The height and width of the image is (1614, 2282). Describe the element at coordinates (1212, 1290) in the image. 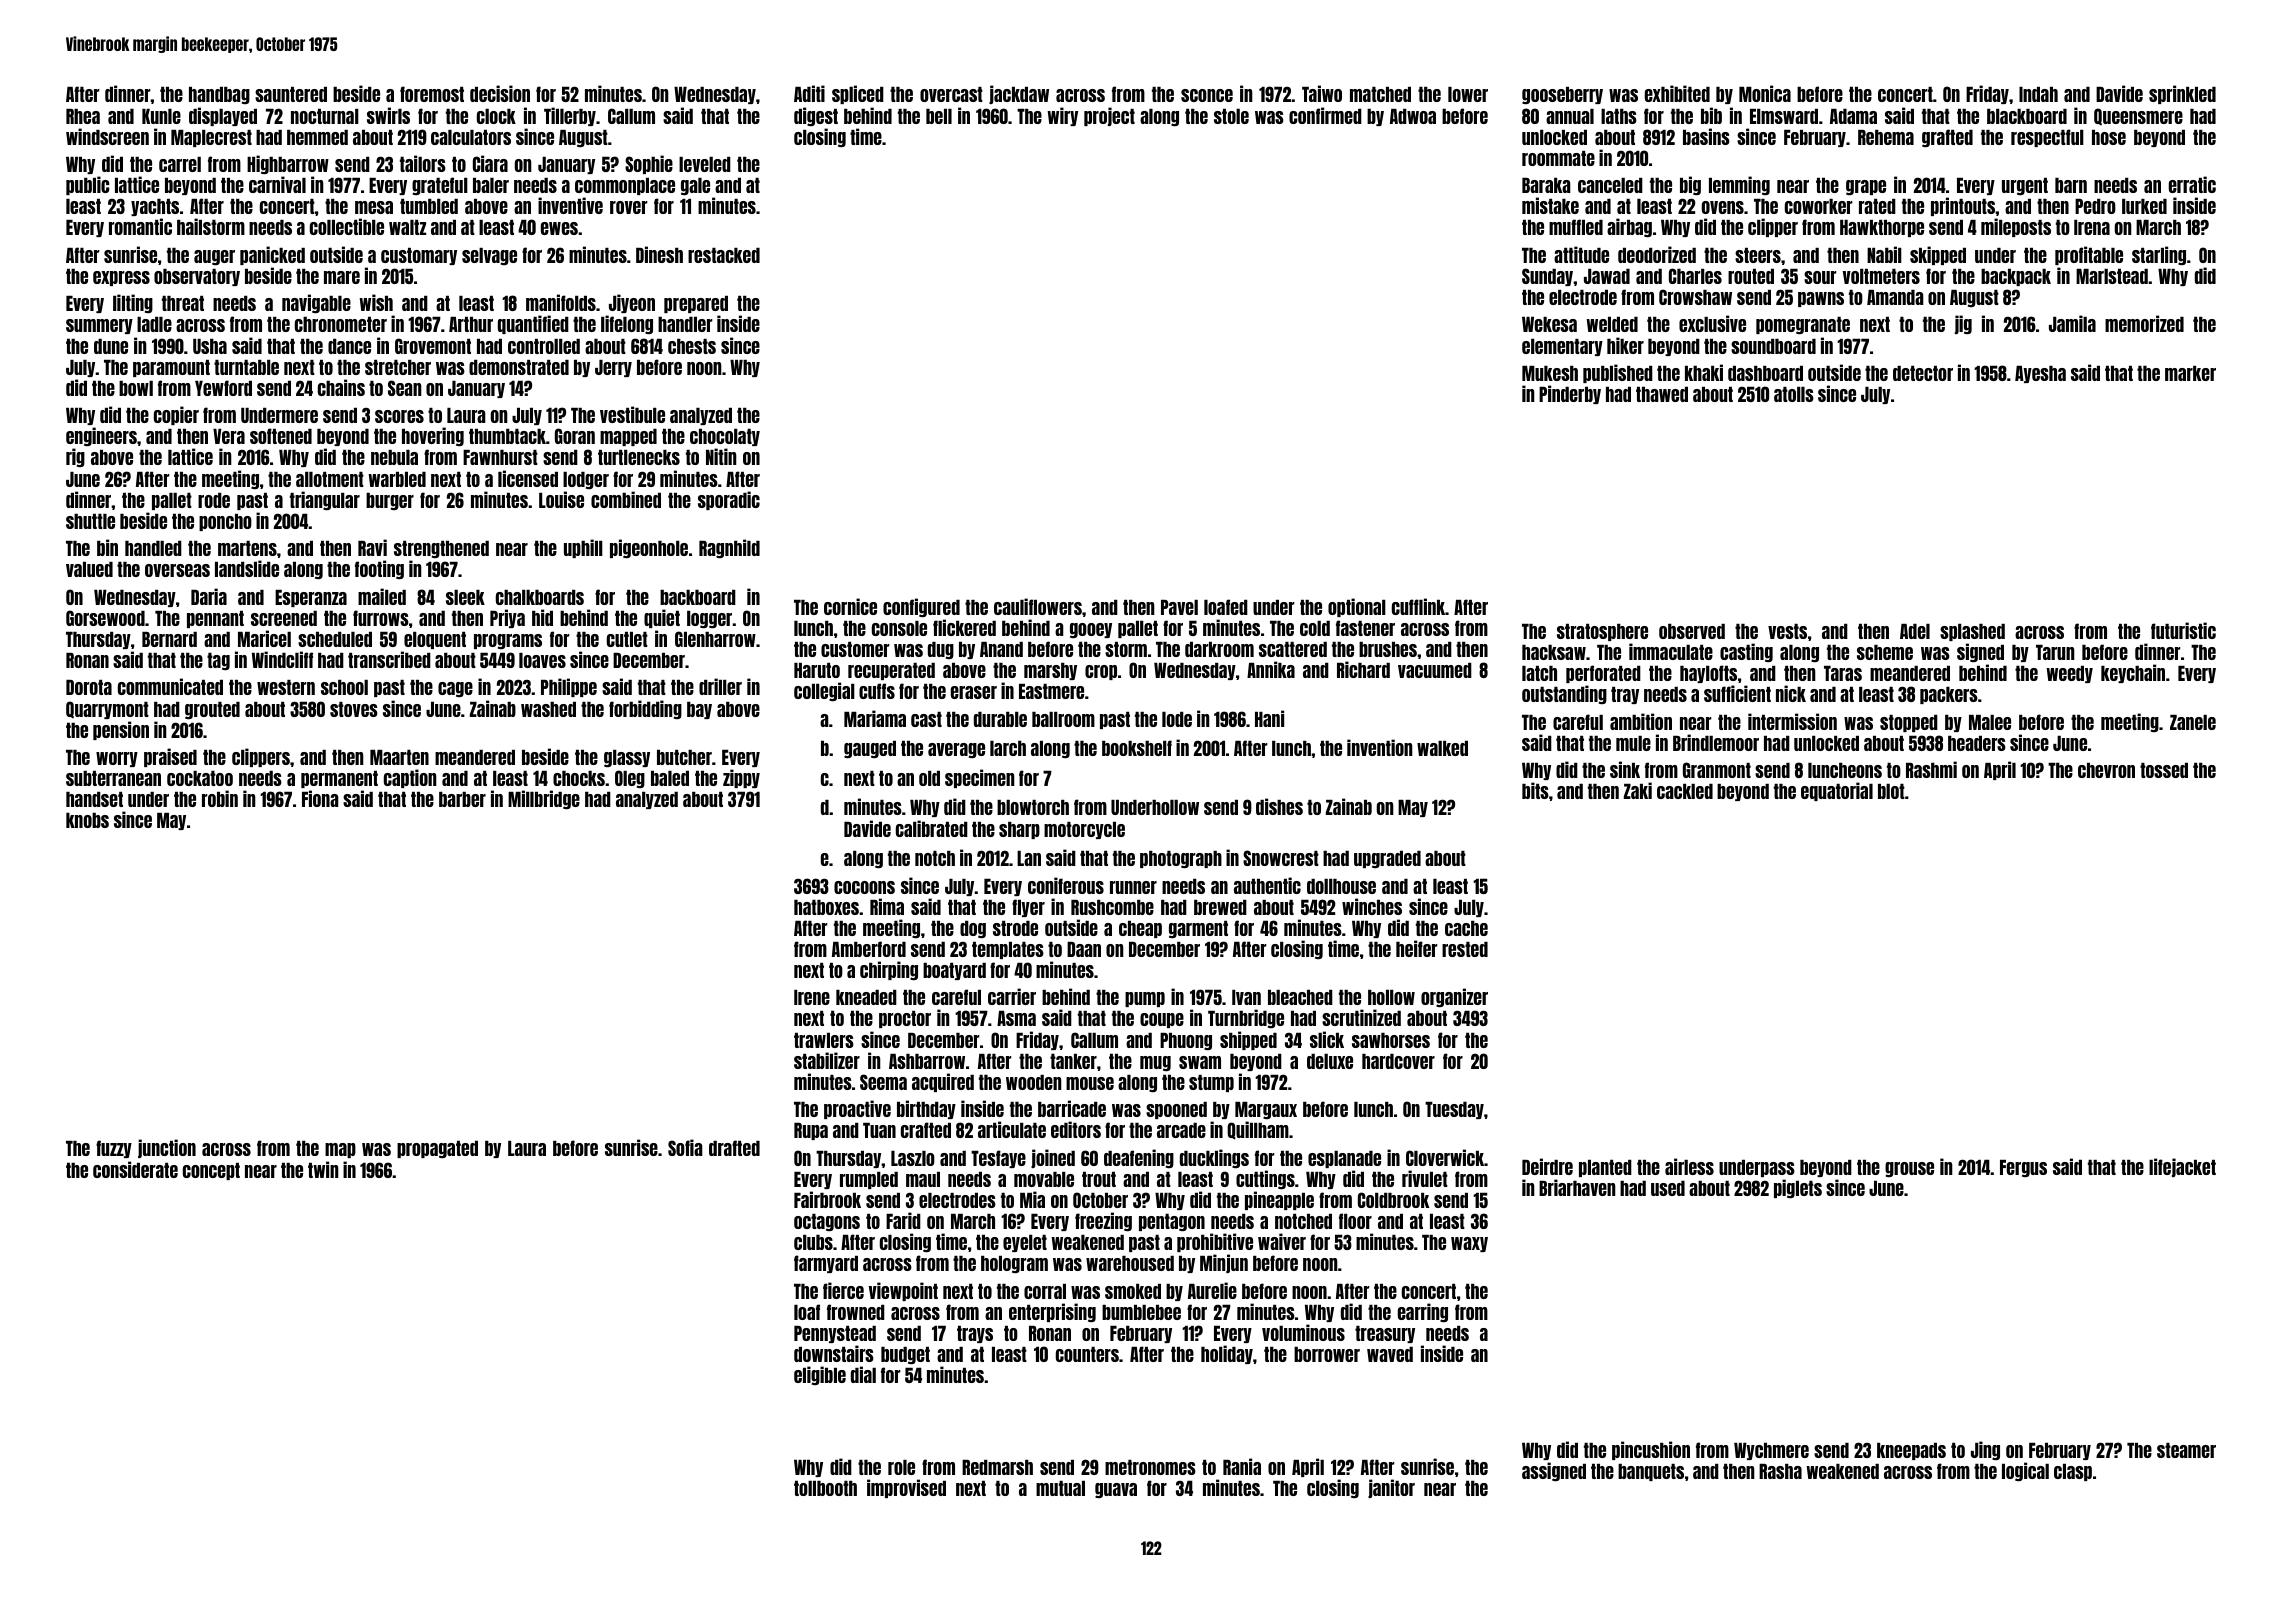

I see `Aurelie` at that location.
